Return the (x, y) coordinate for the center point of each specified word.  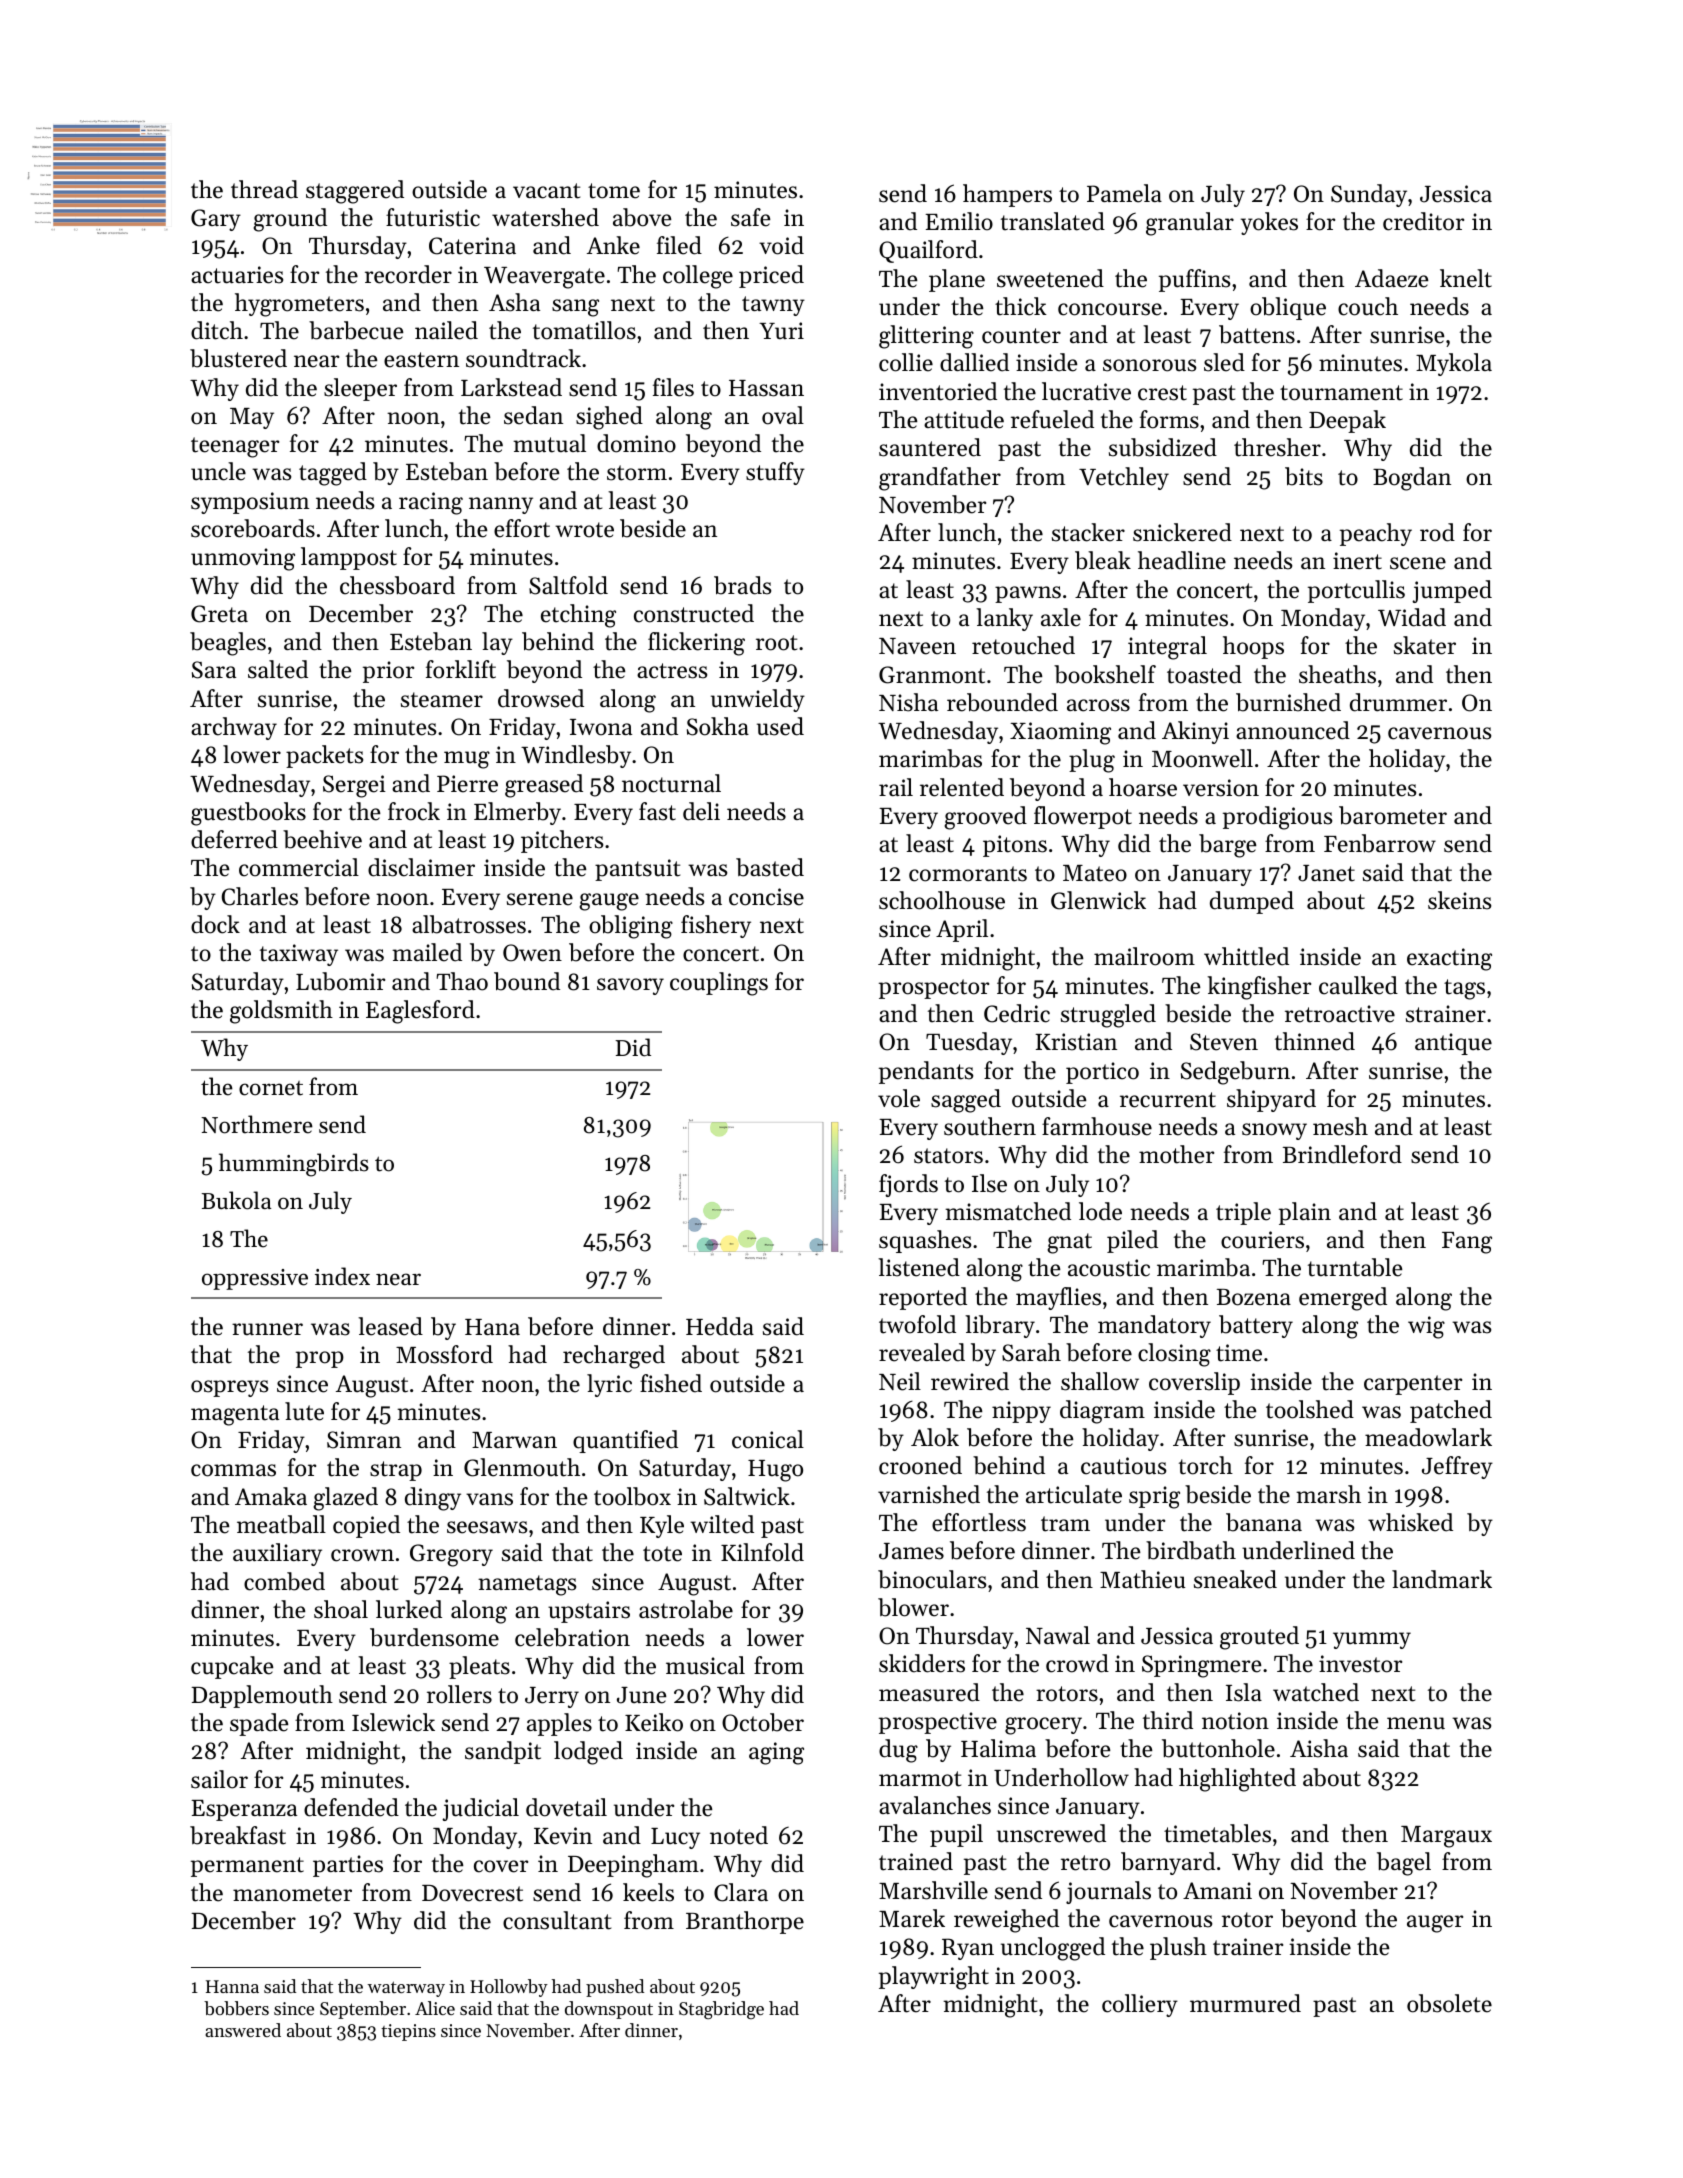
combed (284, 1581)
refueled (1052, 419)
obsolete (1449, 2003)
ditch (217, 330)
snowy (1274, 1131)
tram (1065, 1524)
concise (766, 897)
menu (1416, 1723)
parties (348, 1866)
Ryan (968, 1949)
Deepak (1347, 421)
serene (540, 899)
